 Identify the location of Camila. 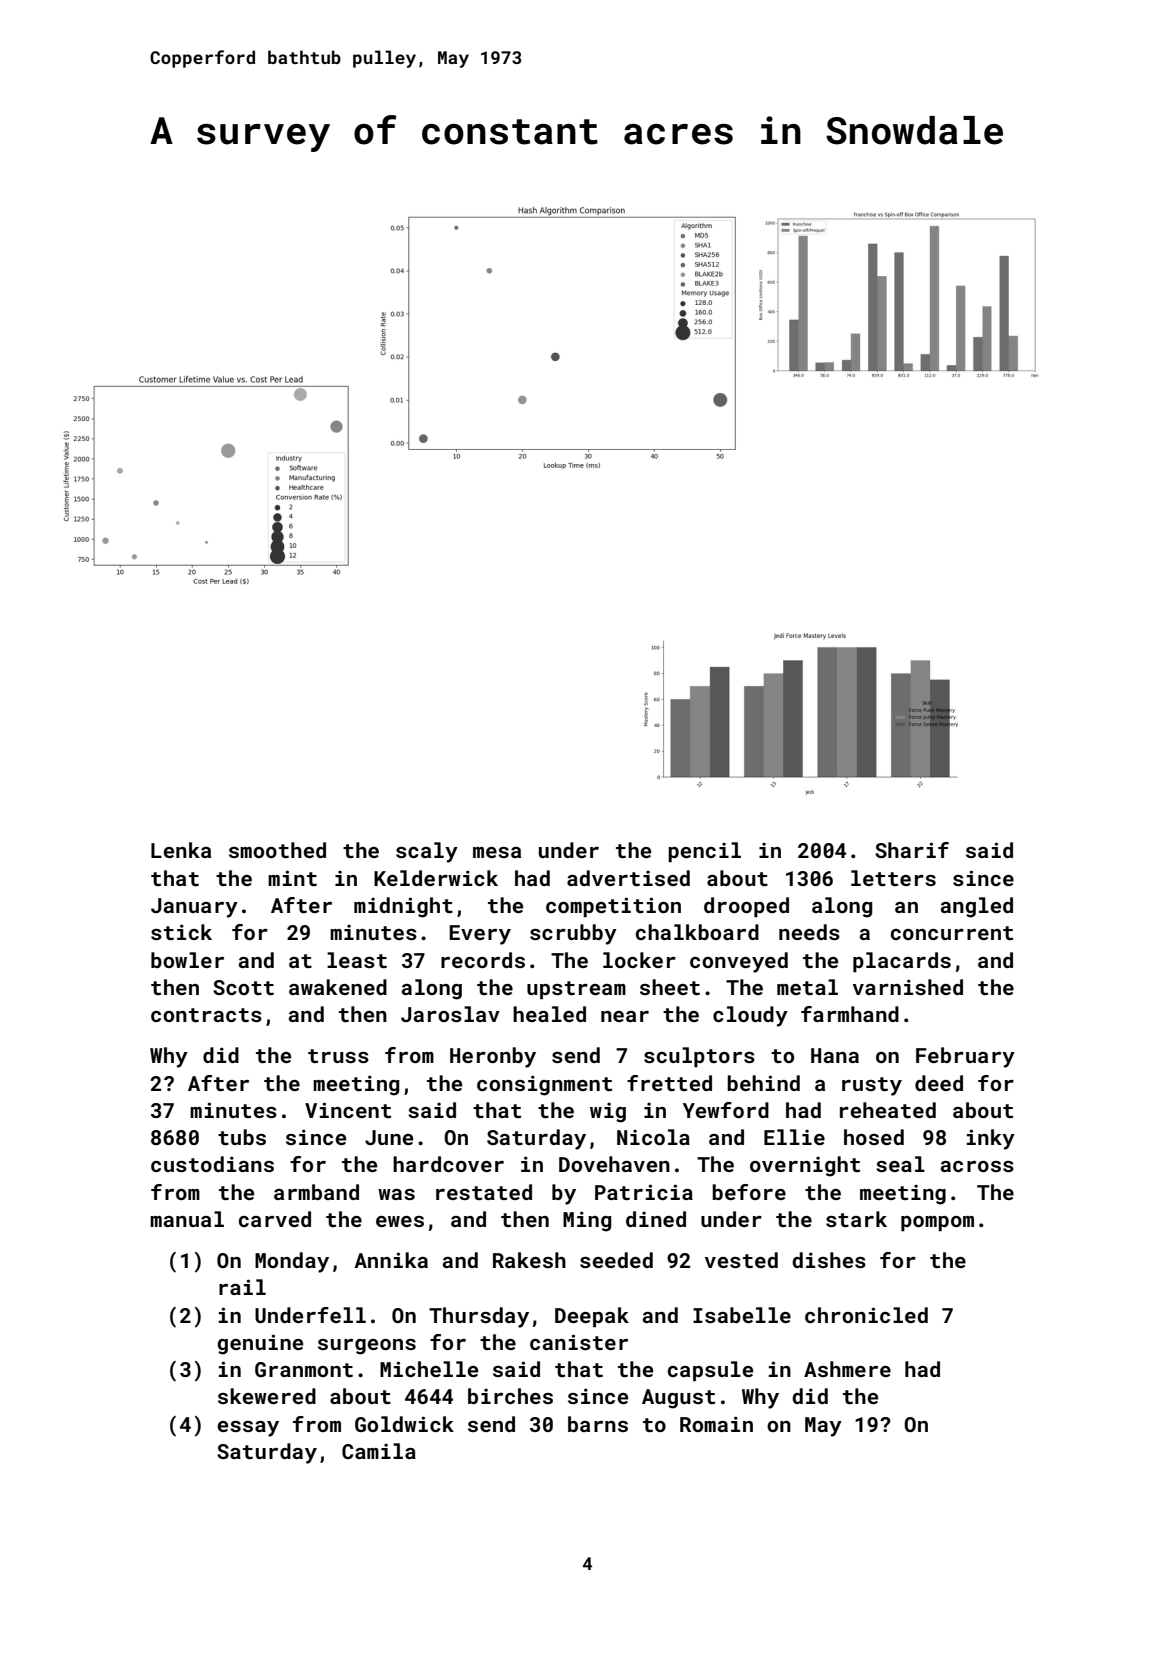
(379, 1451).
